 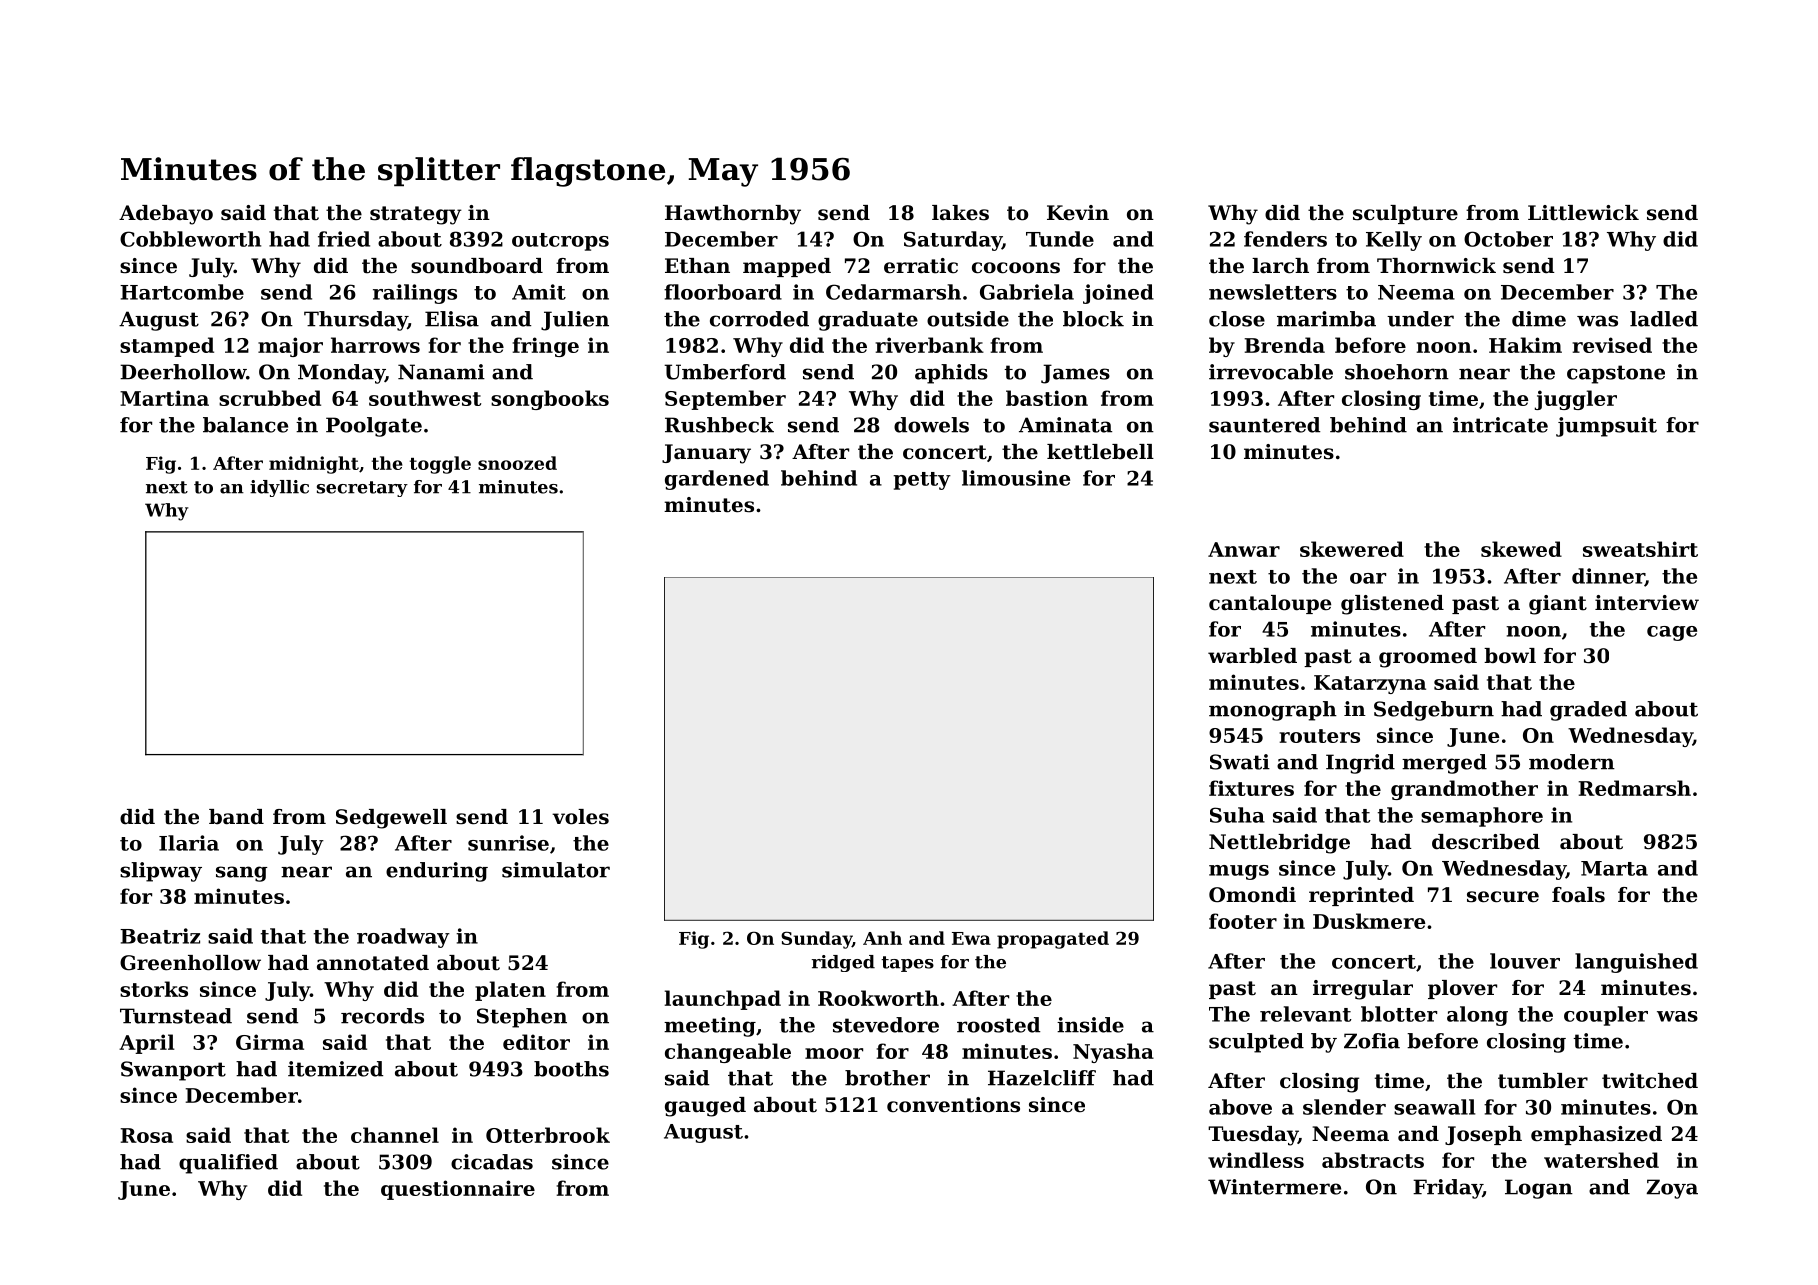 What do you see at coordinates (1274, 1187) in the page?
I see `Wintermere` at bounding box center [1274, 1187].
